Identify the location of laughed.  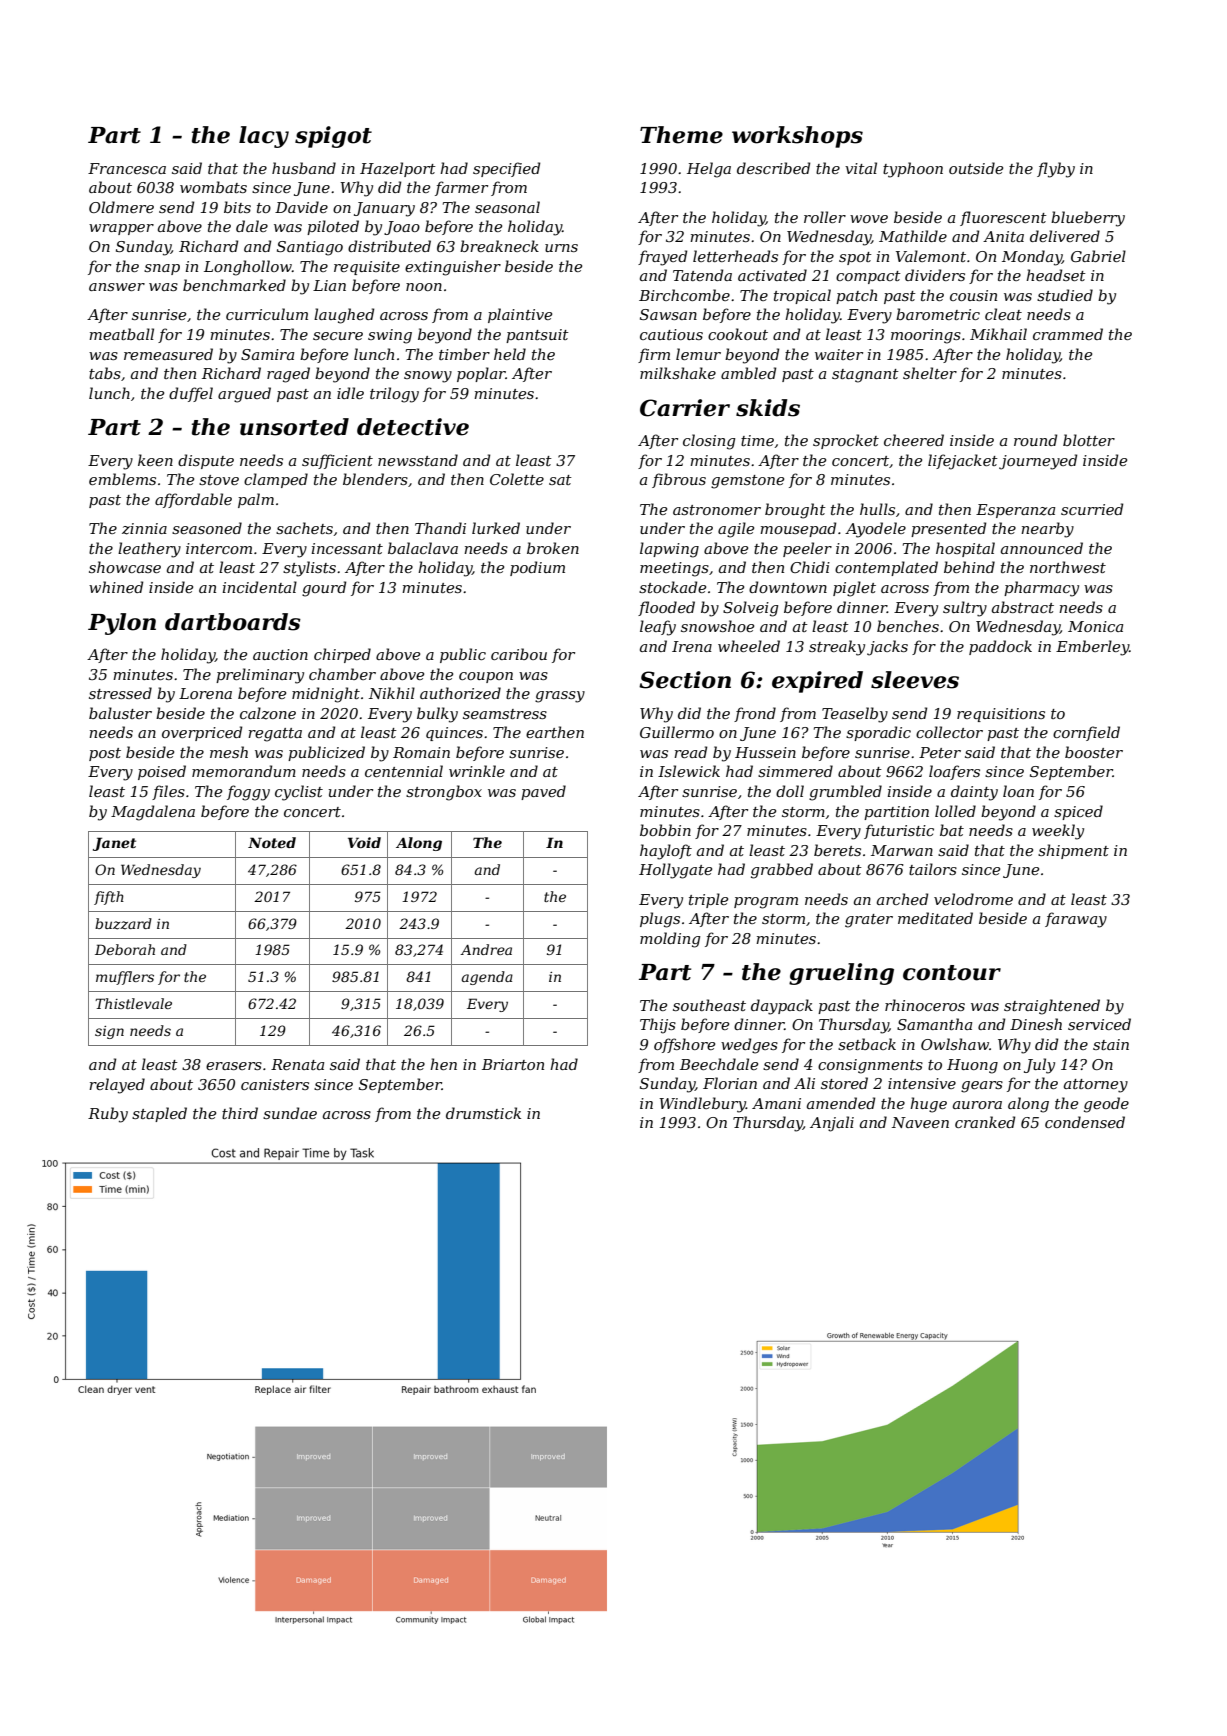
(344, 316).
